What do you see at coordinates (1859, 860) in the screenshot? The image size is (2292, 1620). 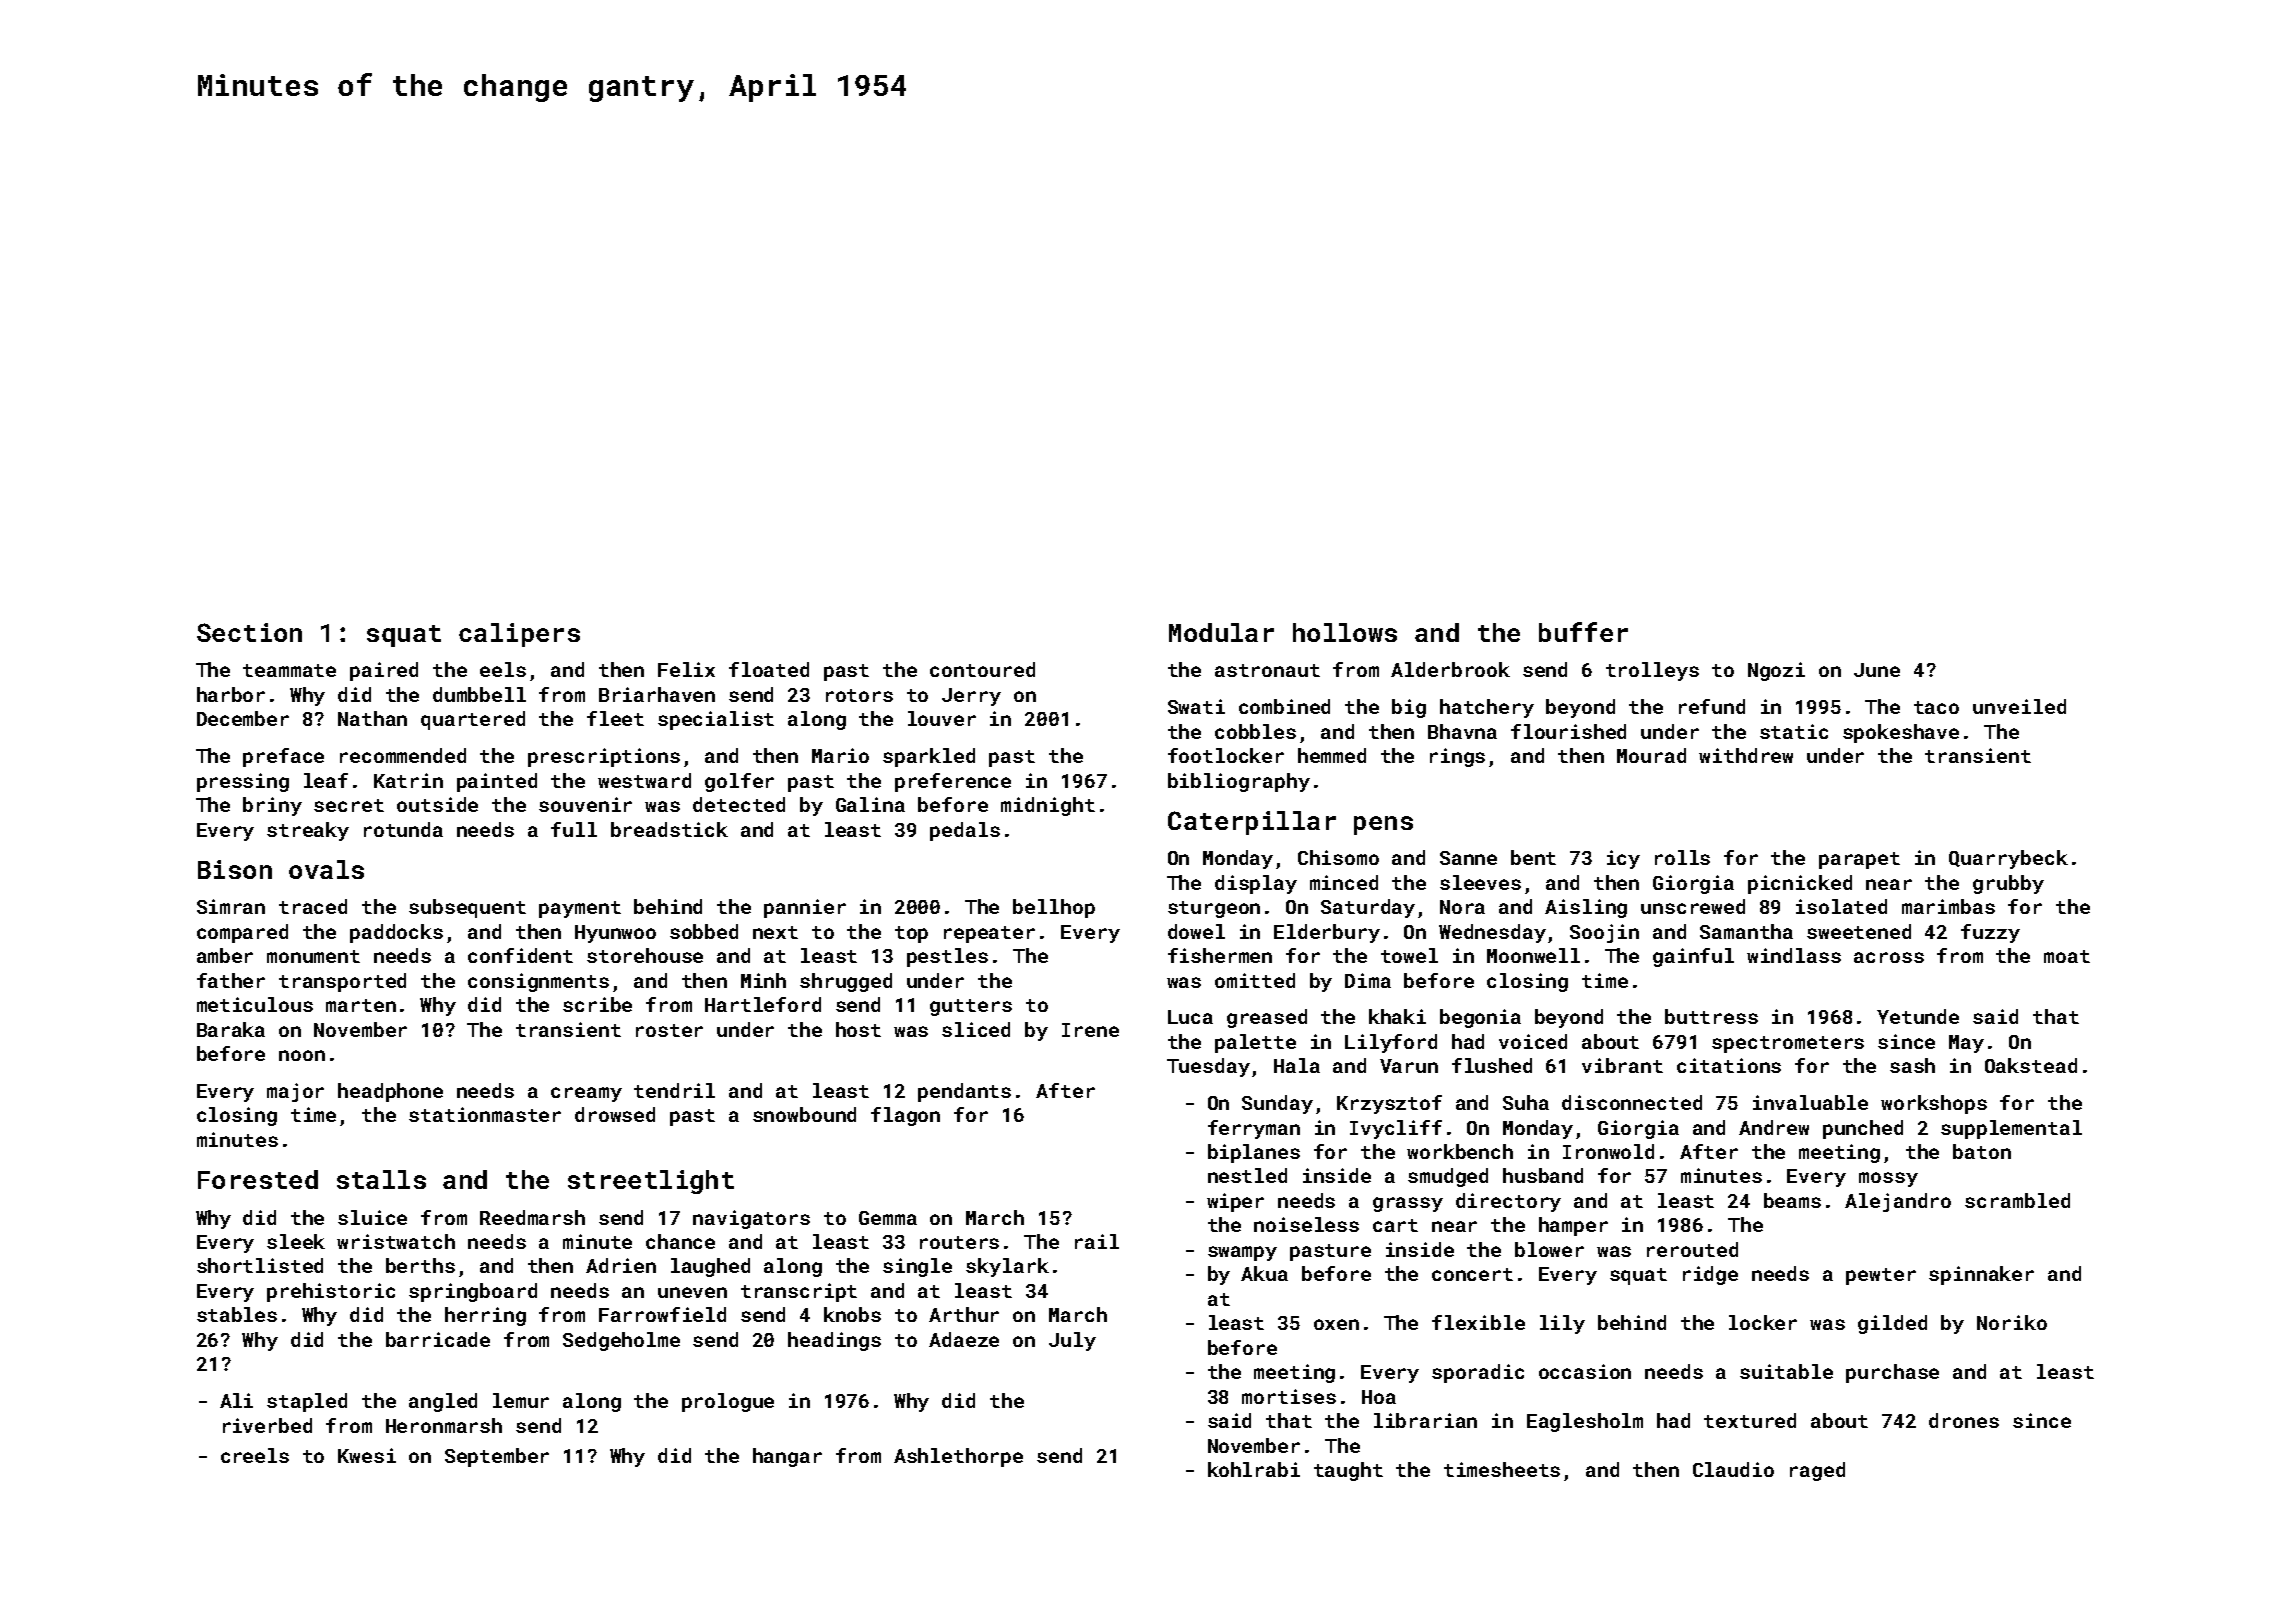 I see `parapet` at bounding box center [1859, 860].
